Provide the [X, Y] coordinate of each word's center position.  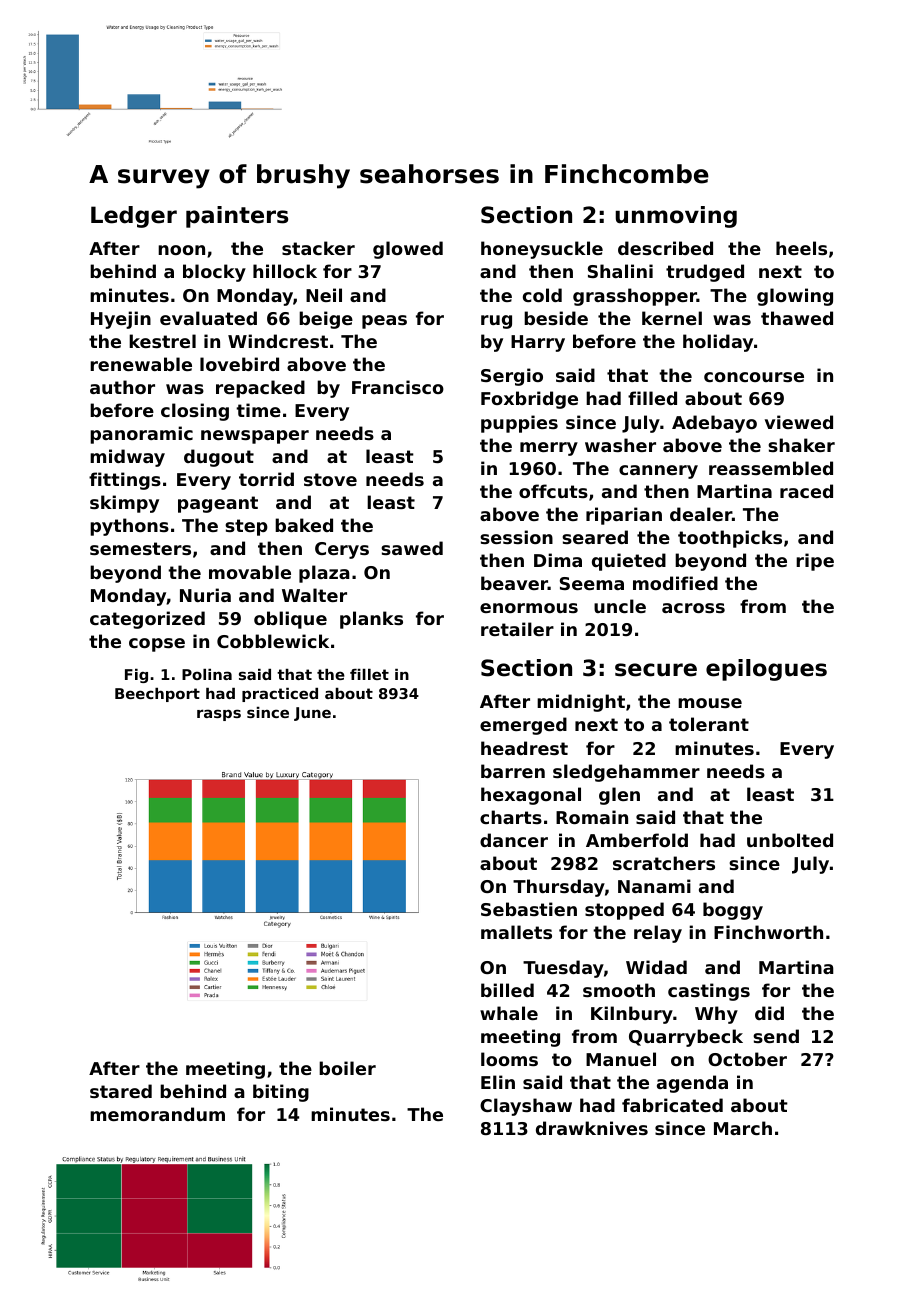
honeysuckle [542, 250]
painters [237, 217]
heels [801, 248]
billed [507, 990]
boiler [347, 1068]
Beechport [157, 695]
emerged [523, 726]
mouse [710, 703]
